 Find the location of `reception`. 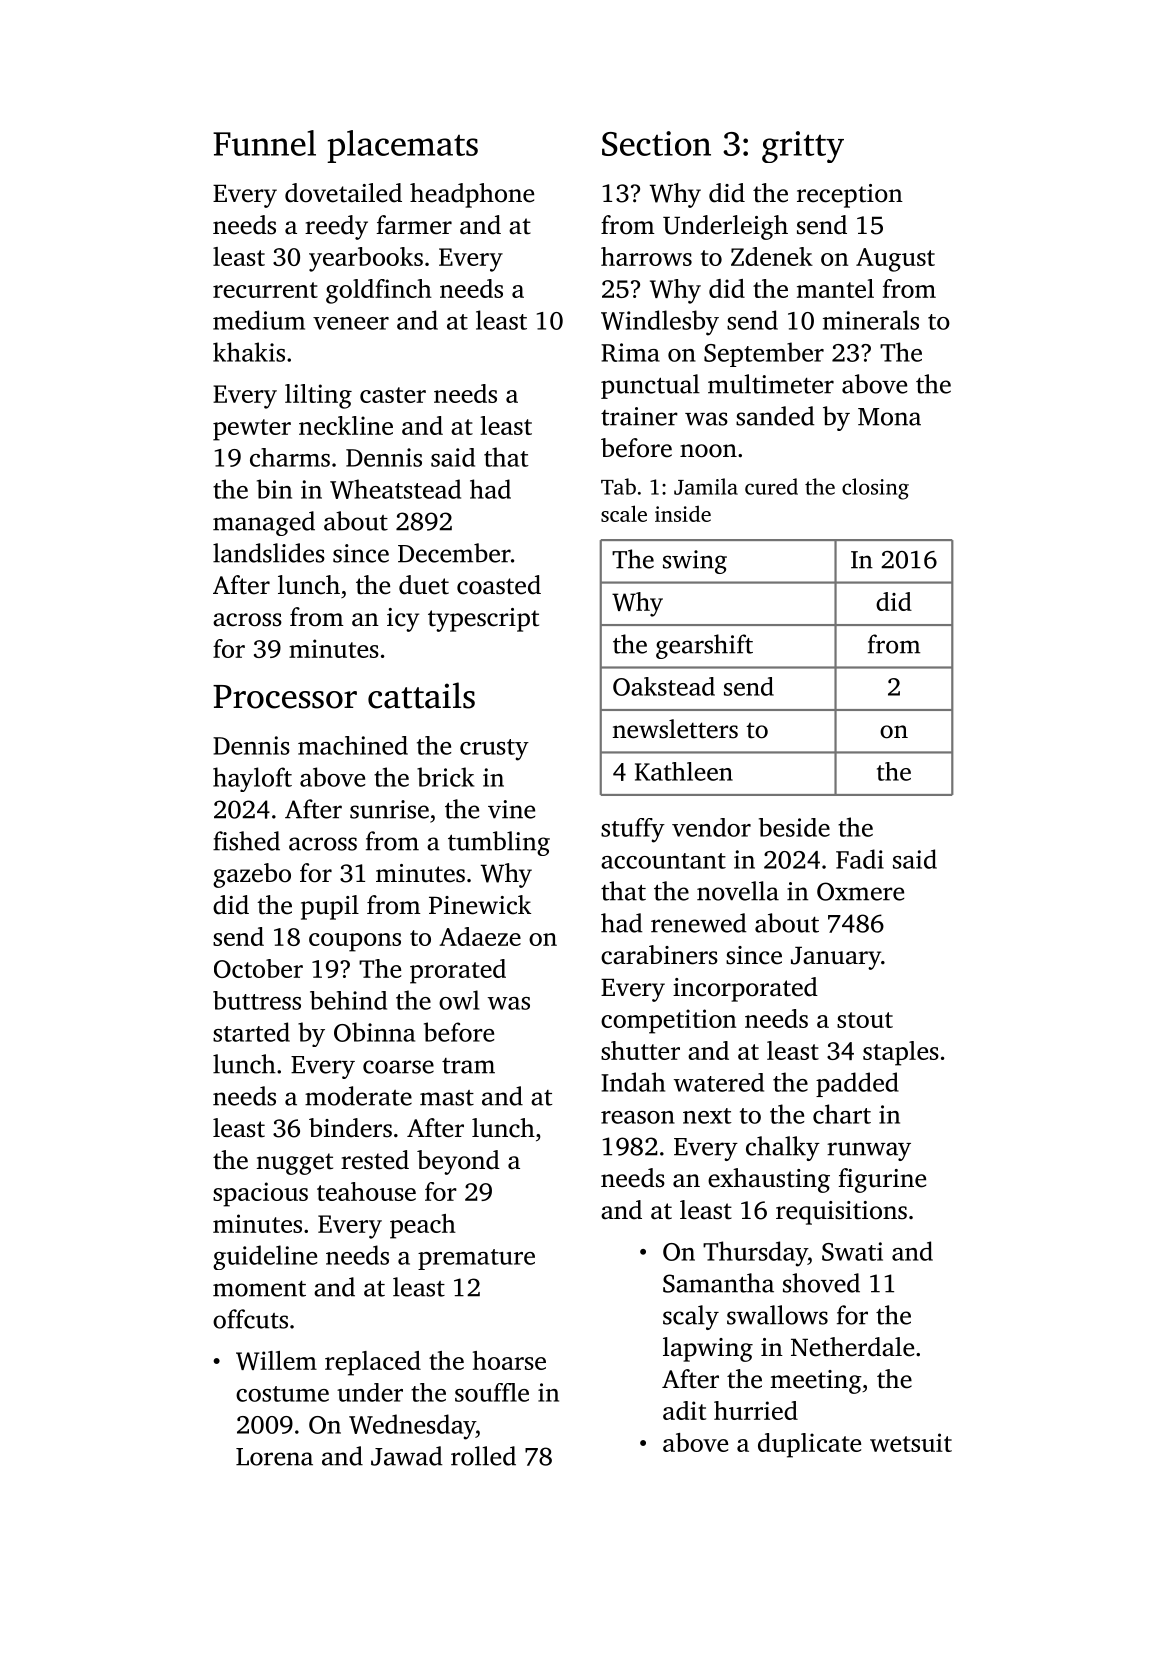

reception is located at coordinates (850, 196).
